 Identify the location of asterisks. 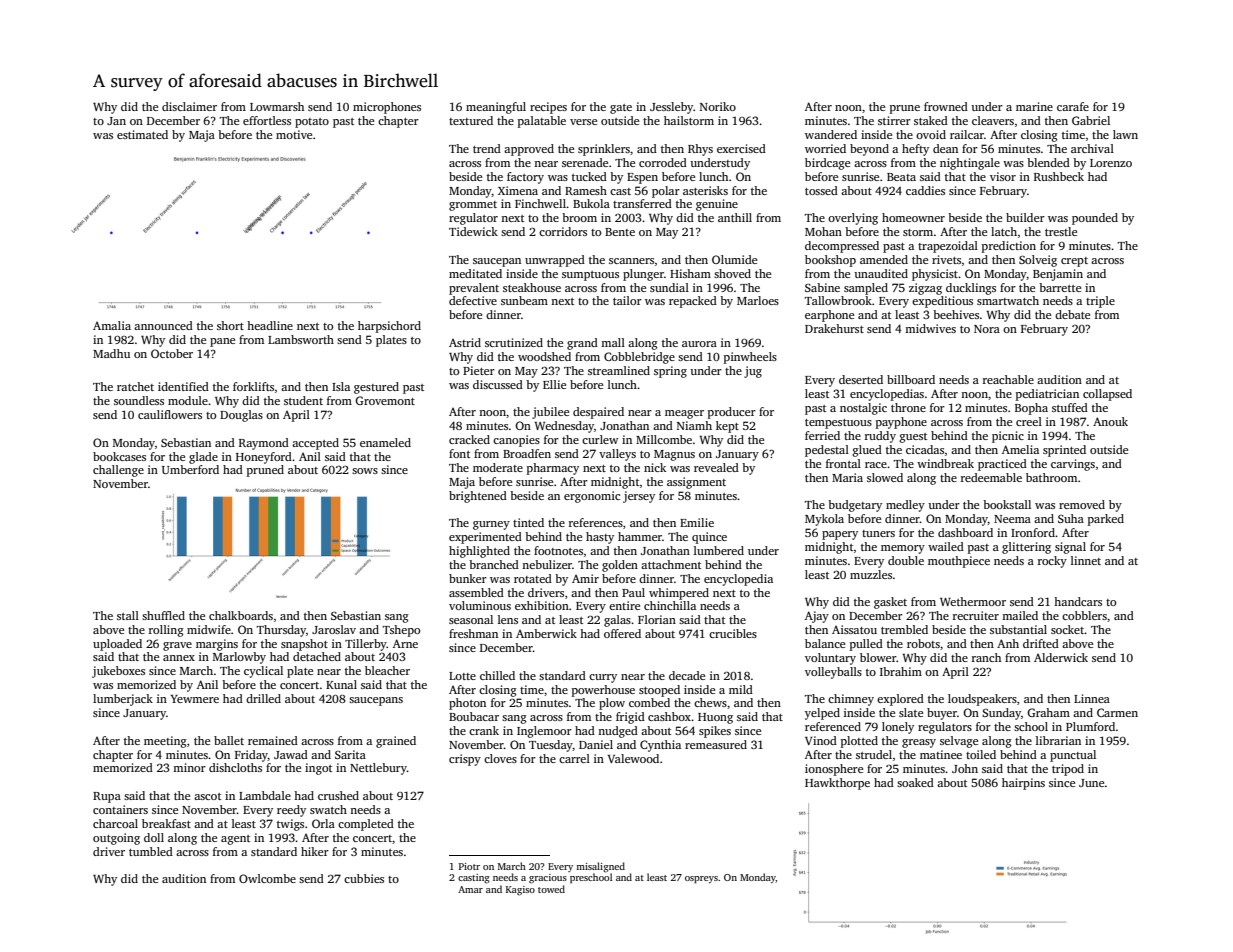
(705, 190).
